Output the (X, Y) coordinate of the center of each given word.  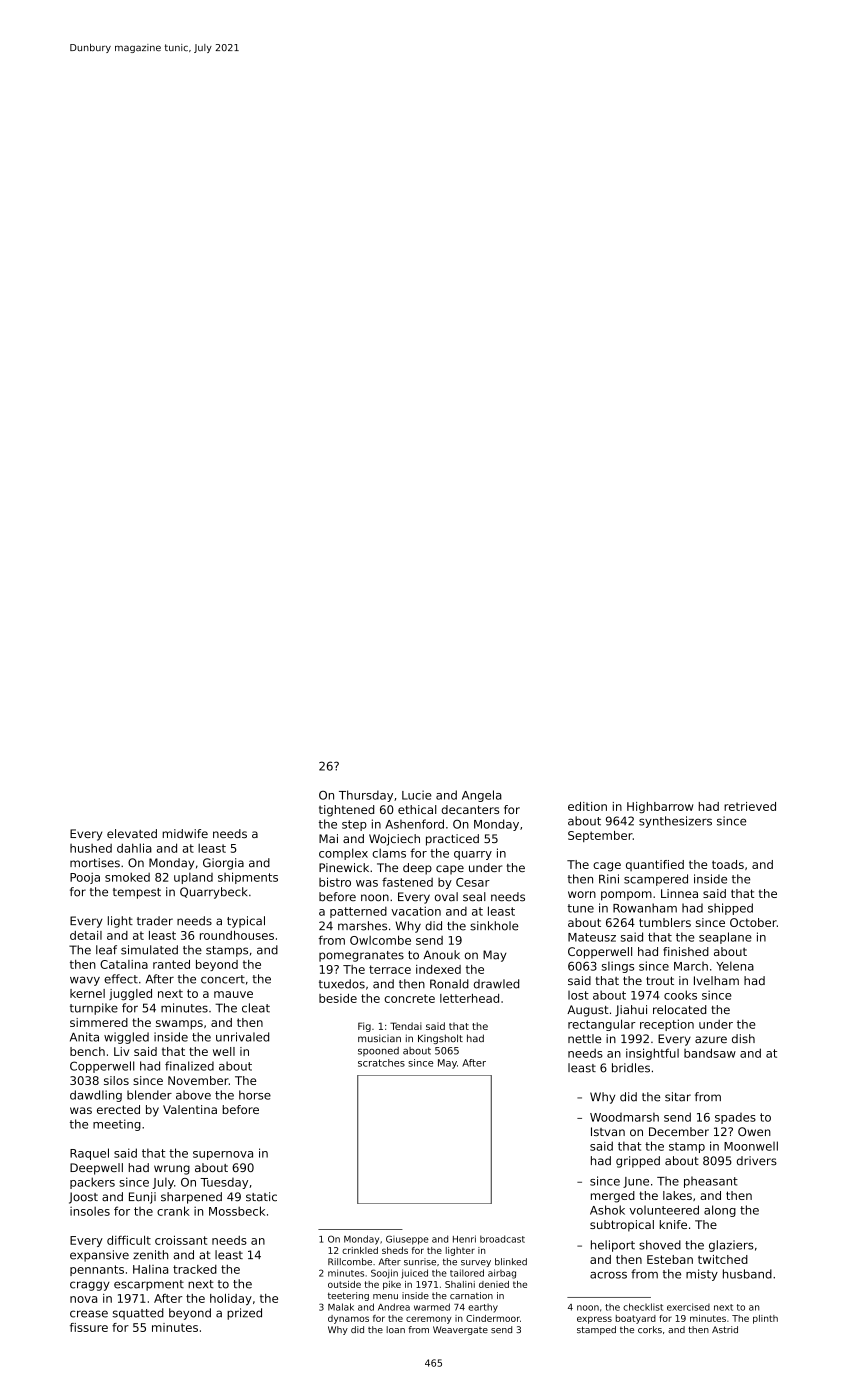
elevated (132, 833)
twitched (723, 1259)
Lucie (417, 795)
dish (743, 1039)
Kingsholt (440, 1039)
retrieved (750, 806)
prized (244, 1314)
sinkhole (494, 926)
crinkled (360, 1250)
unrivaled (242, 1037)
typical (246, 922)
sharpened (191, 1198)
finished (686, 951)
